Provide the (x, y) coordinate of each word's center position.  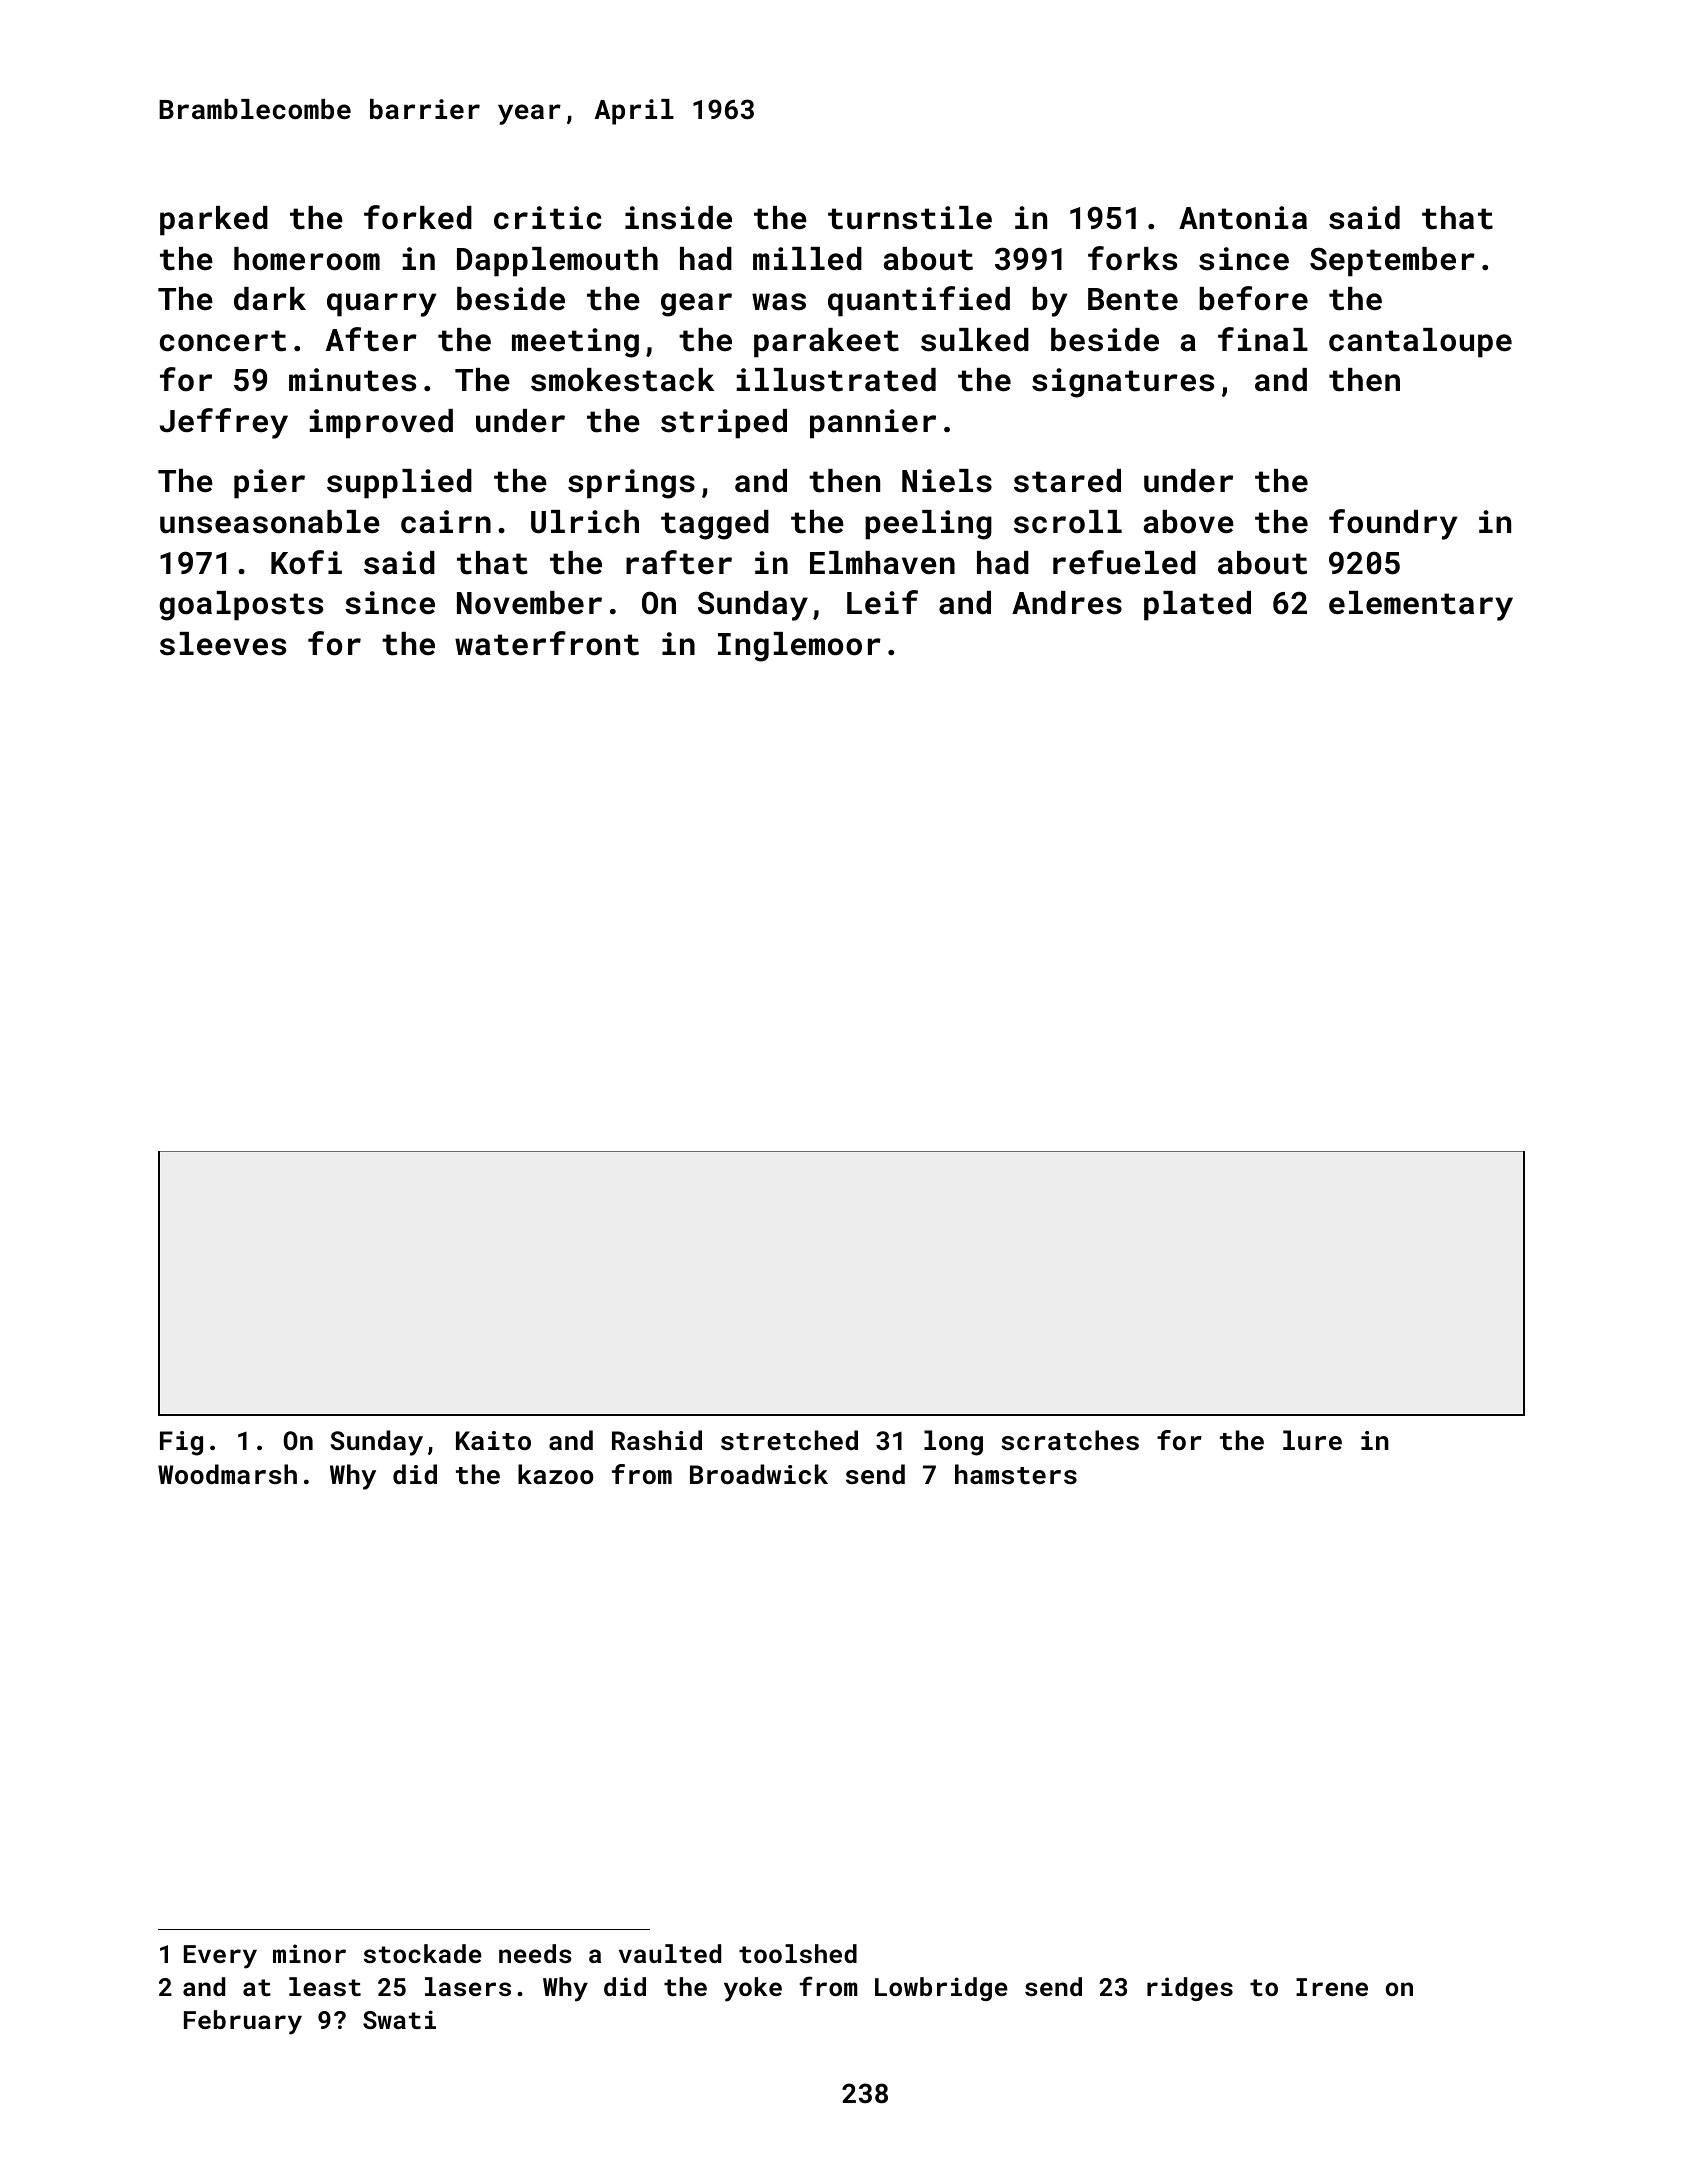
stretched (789, 1440)
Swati (399, 2019)
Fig (181, 1443)
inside (678, 218)
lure (1312, 1440)
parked (214, 221)
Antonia (1243, 218)
